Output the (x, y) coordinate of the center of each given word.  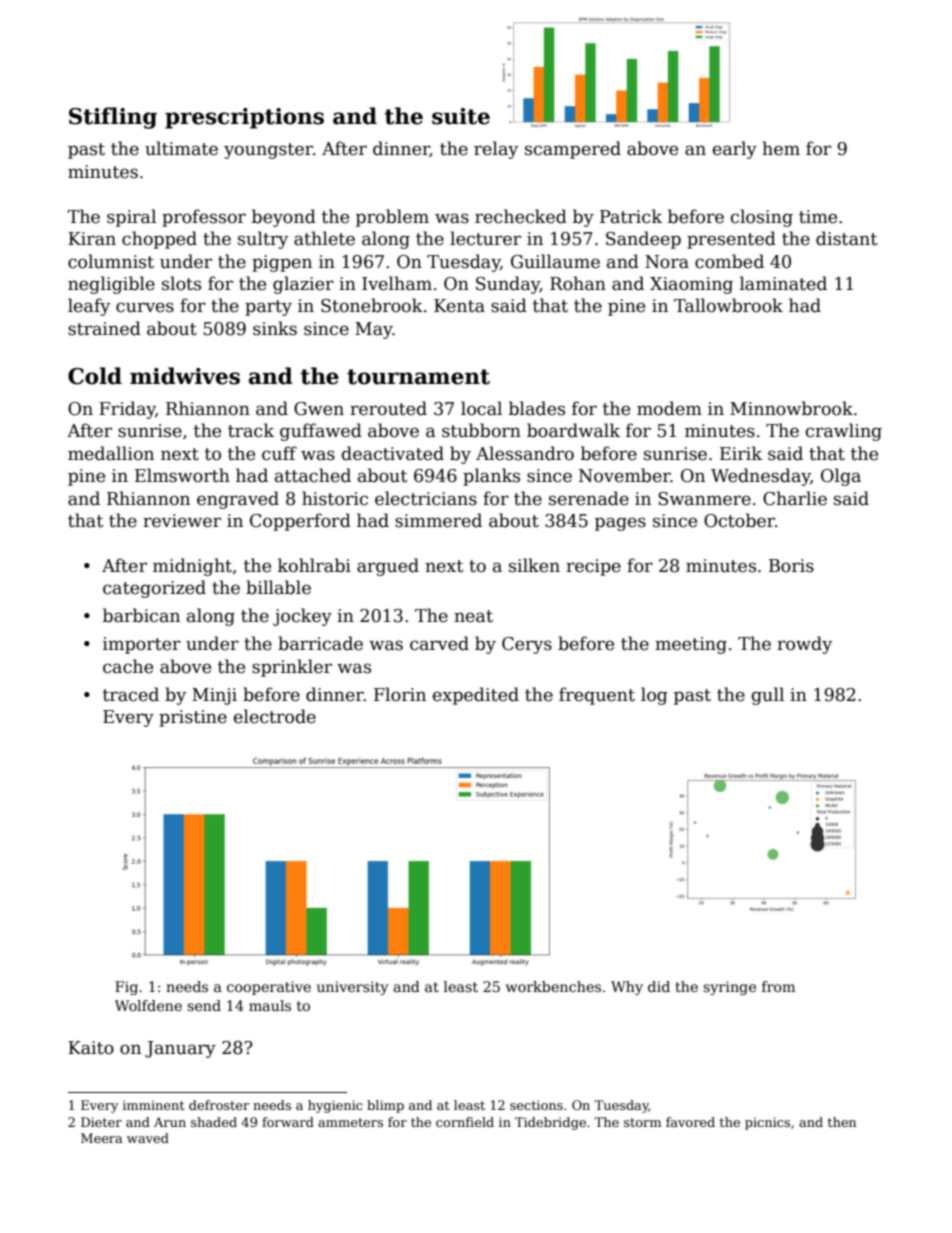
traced (131, 694)
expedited (476, 696)
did (659, 986)
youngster (268, 151)
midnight (192, 567)
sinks (275, 328)
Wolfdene (148, 1005)
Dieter (101, 1122)
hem (781, 148)
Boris (791, 566)
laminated (783, 283)
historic (335, 498)
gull (768, 696)
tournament (418, 377)
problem (392, 218)
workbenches (553, 986)
